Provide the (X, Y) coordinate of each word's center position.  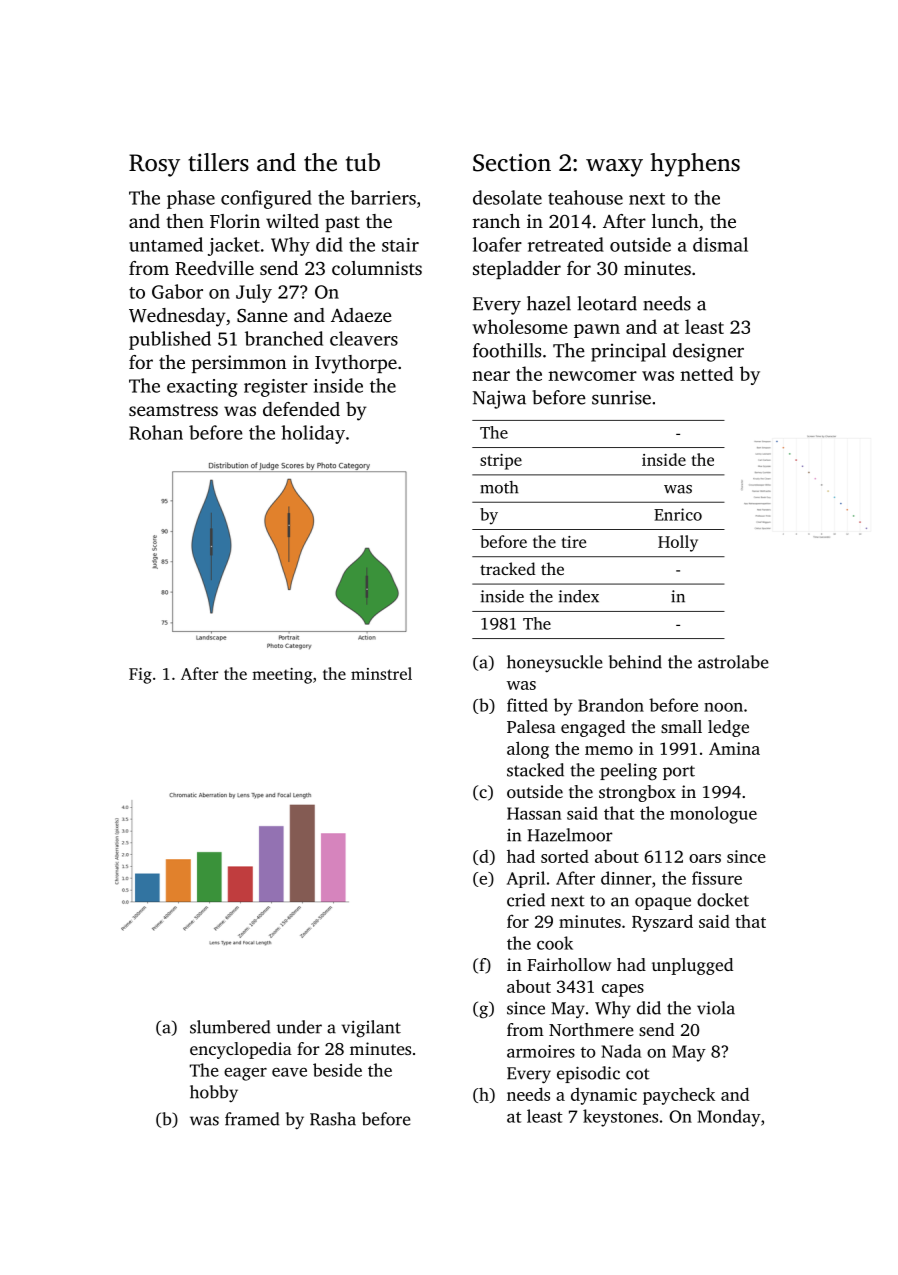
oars (705, 858)
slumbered (230, 1027)
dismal (720, 244)
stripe (501, 462)
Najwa (499, 399)
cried (526, 900)
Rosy (154, 165)
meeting (282, 676)
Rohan (156, 432)
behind (635, 662)
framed (252, 1119)
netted (707, 373)
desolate (507, 197)
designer (708, 352)
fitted (527, 705)
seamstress (173, 410)
